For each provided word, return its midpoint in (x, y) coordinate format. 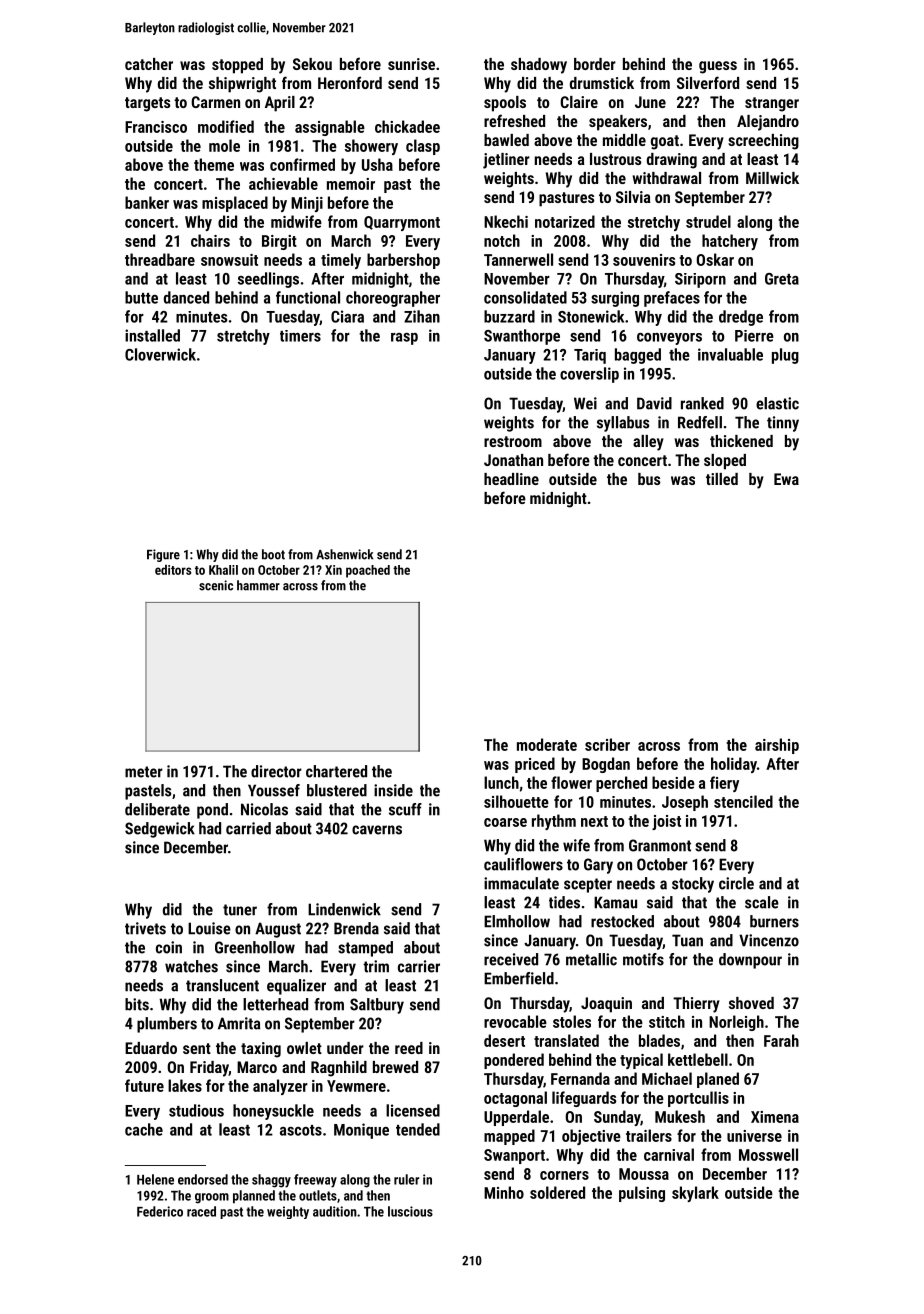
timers (300, 336)
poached (368, 571)
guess (718, 67)
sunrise (411, 64)
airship (777, 746)
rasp (404, 339)
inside (393, 790)
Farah (781, 1040)
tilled (722, 479)
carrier (419, 966)
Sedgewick (160, 830)
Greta (782, 279)
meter (144, 772)
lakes (185, 1085)
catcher (149, 64)
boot (273, 554)
